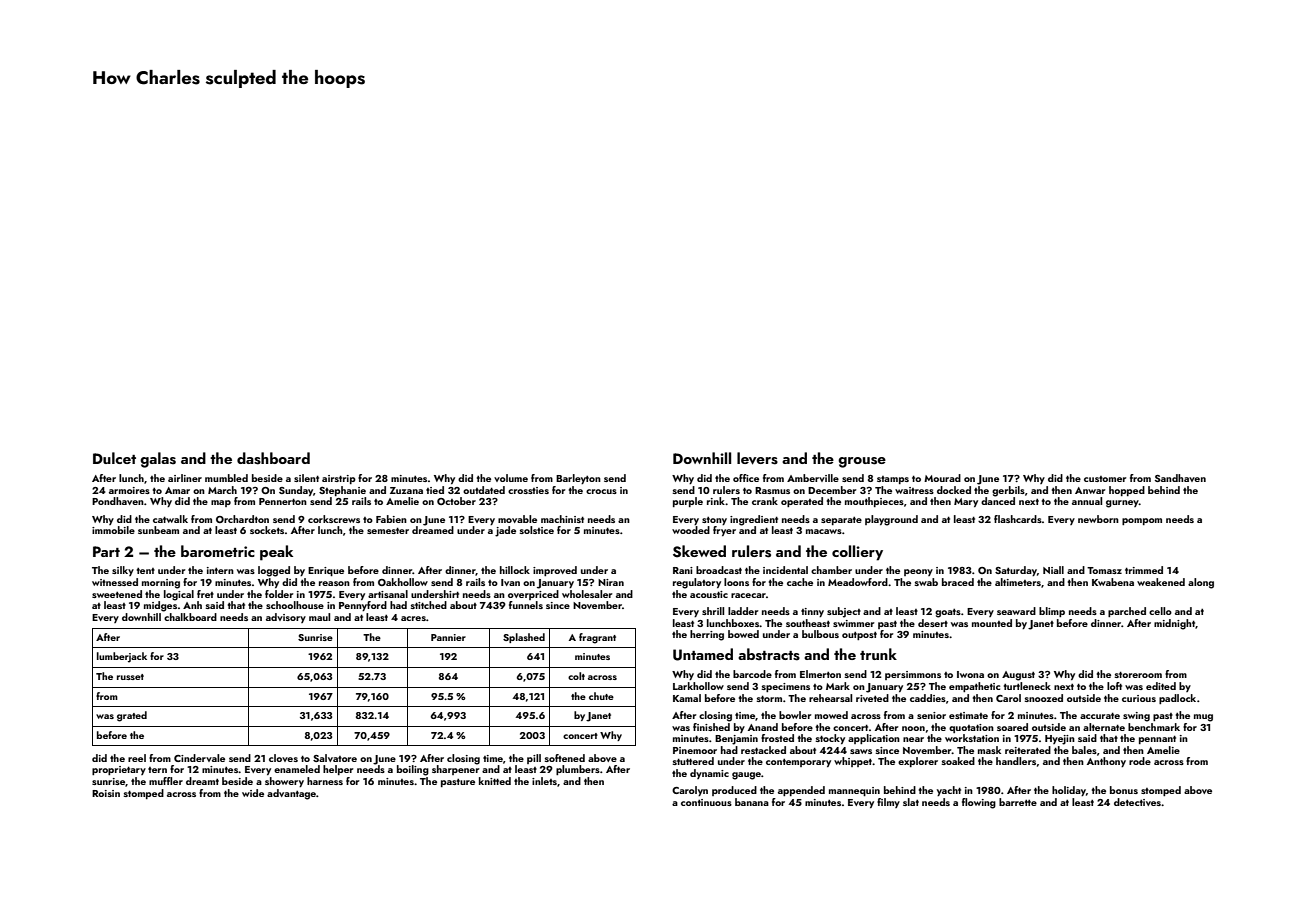 The image size is (1308, 924). Describe the element at coordinates (338, 770) in the screenshot. I see `helper` at that location.
